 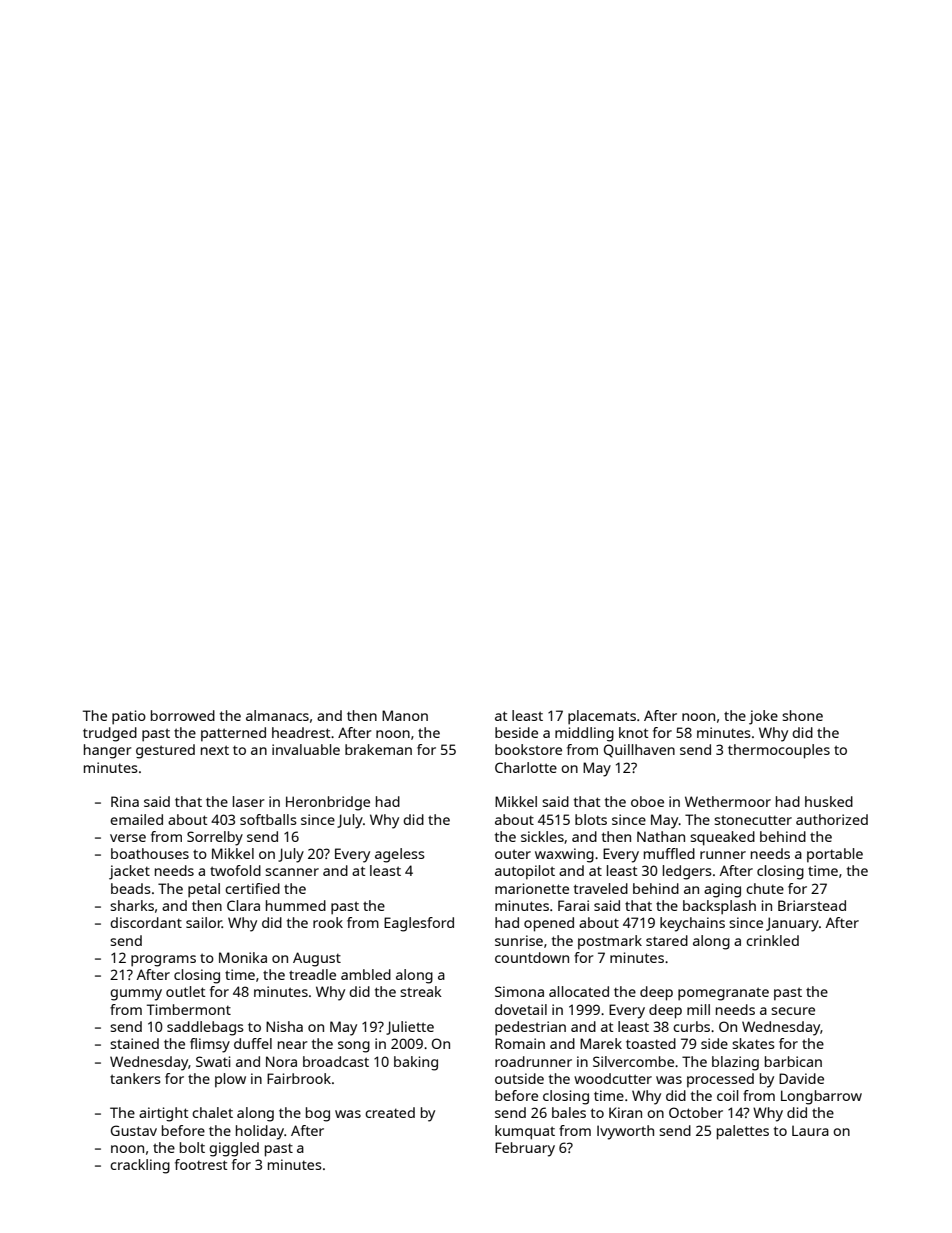 What do you see at coordinates (215, 838) in the image?
I see `Sorrelby` at bounding box center [215, 838].
